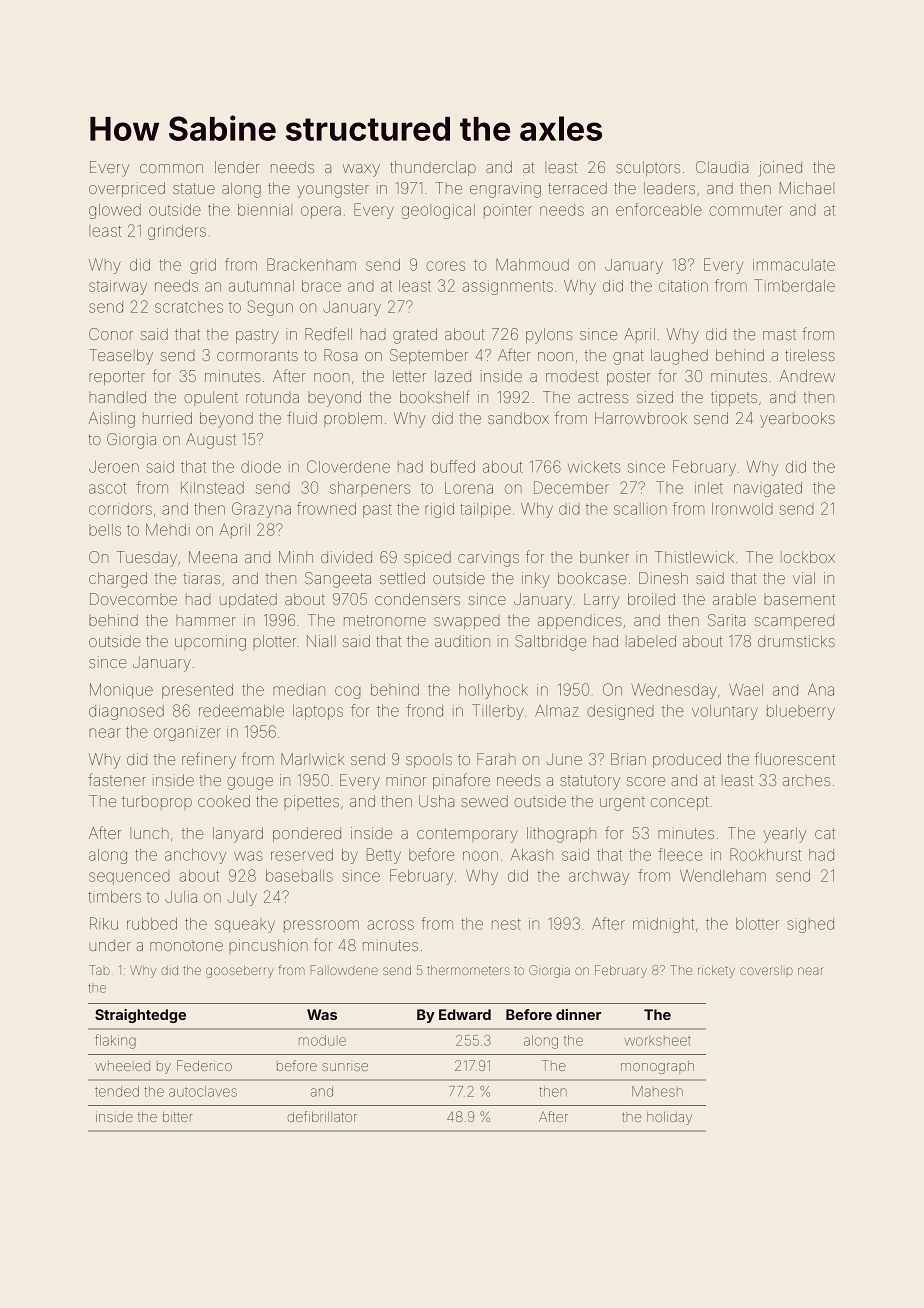  I want to click on July, so click(242, 898).
